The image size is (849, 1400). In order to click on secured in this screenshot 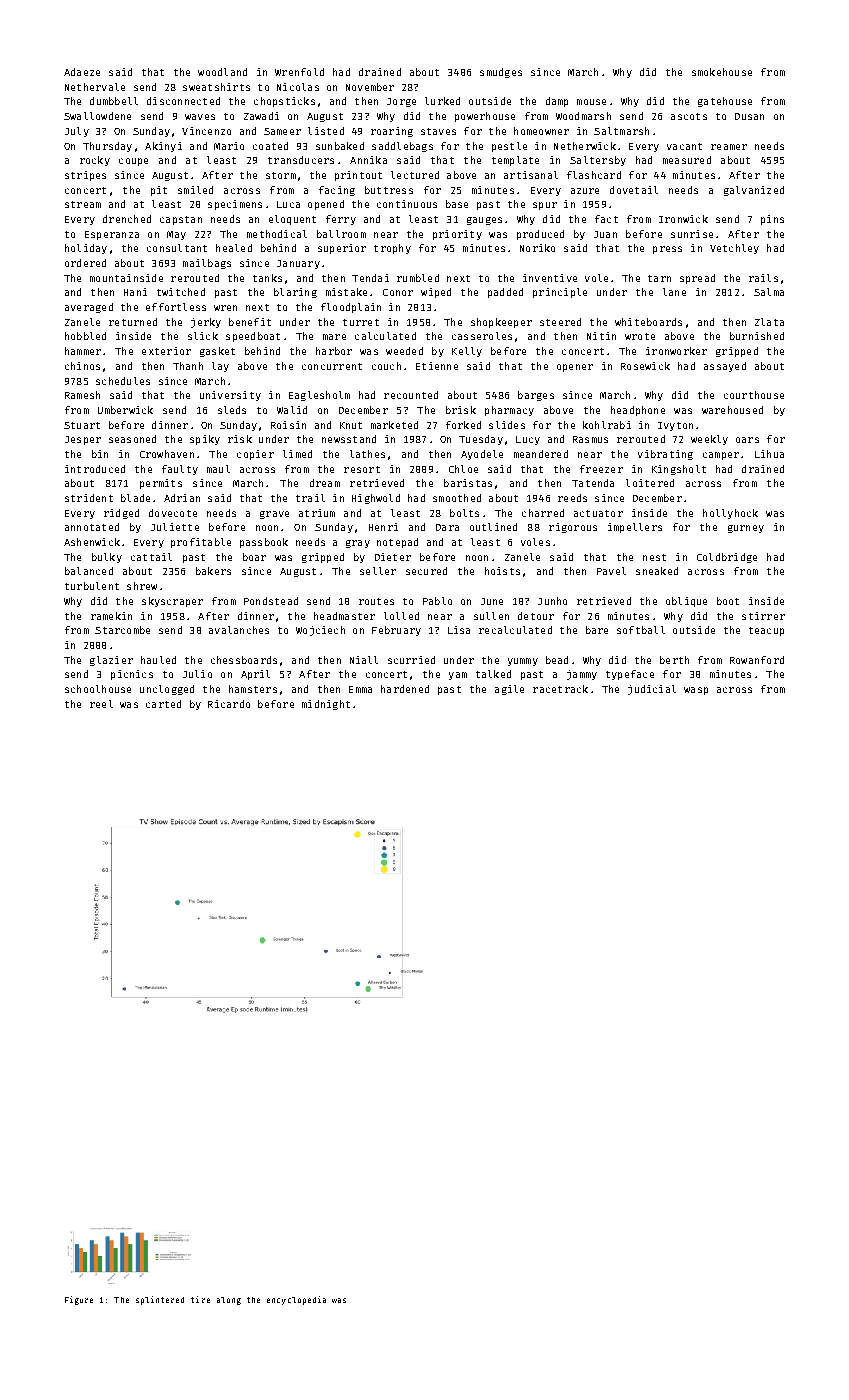, I will do `click(426, 571)`.
